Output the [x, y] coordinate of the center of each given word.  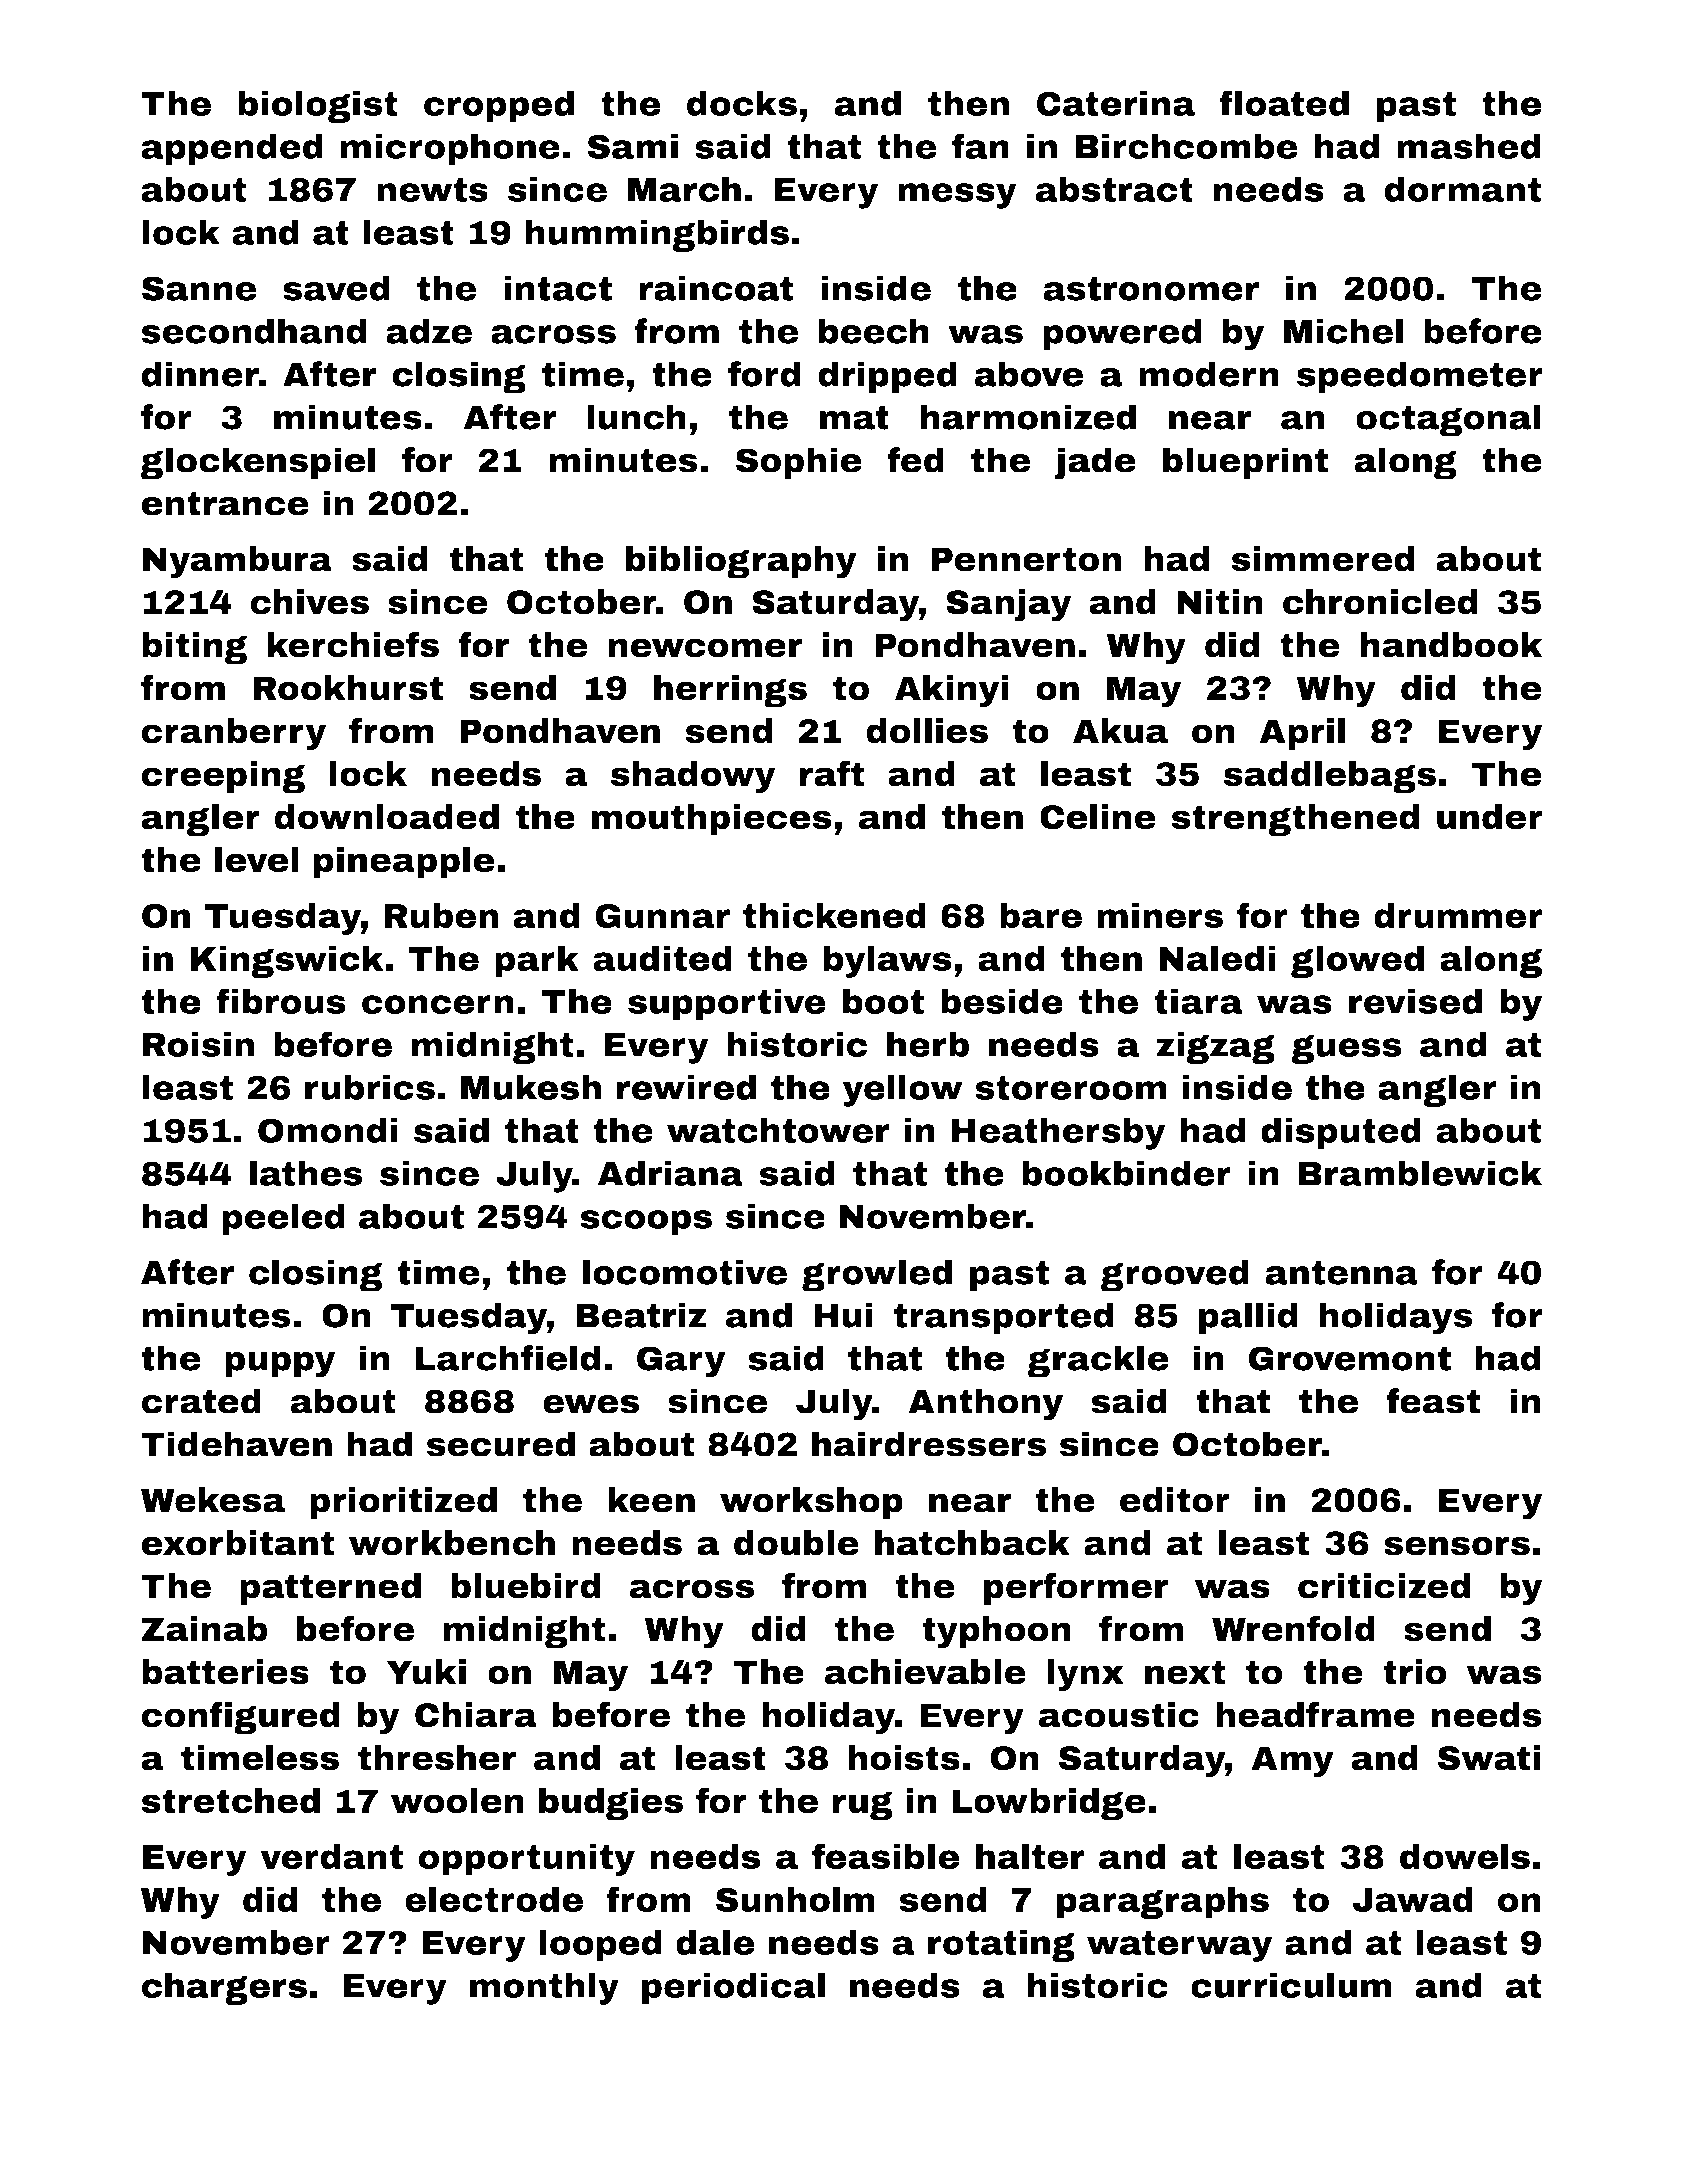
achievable [925, 1672]
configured [241, 1717]
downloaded [387, 817]
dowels [1465, 1856]
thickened [834, 915]
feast [1433, 1401]
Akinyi [952, 691]
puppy [280, 1365]
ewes [591, 1404]
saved [336, 288]
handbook [1451, 645]
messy [957, 196]
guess [1346, 1049]
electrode [494, 1899]
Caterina [1116, 103]
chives [309, 602]
